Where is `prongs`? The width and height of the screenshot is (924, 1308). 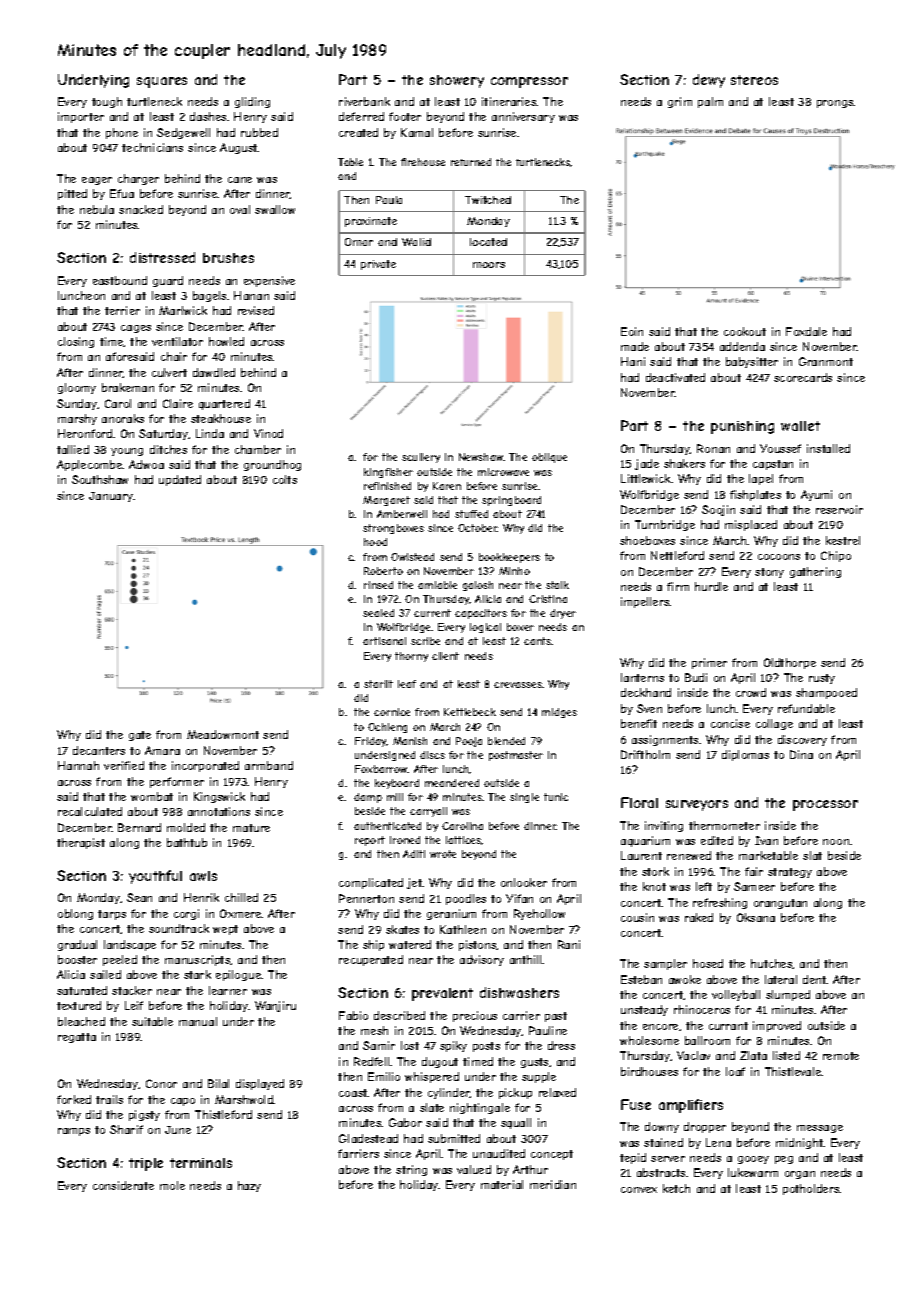
prongs is located at coordinates (835, 104).
